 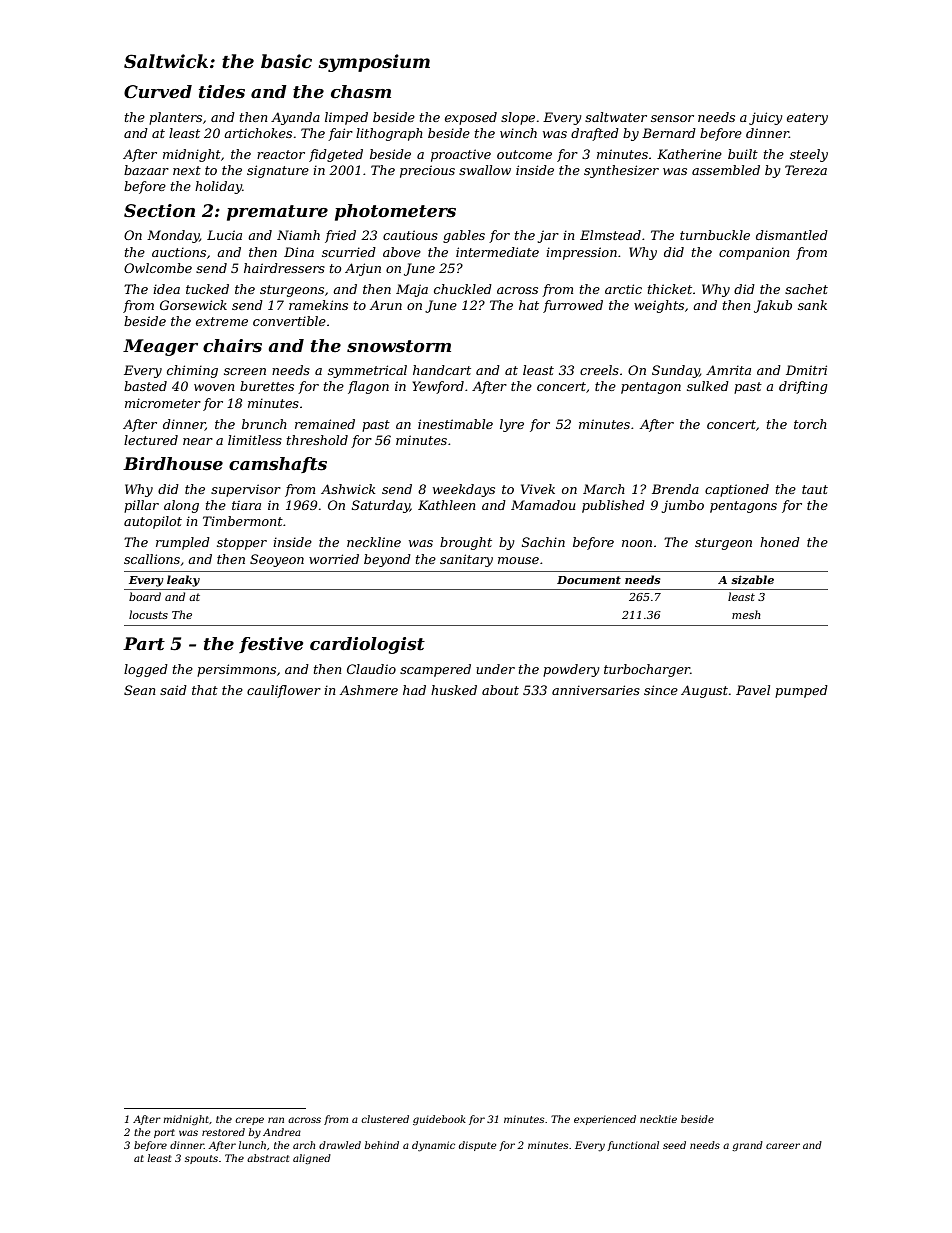 I want to click on Dina, so click(x=299, y=252).
